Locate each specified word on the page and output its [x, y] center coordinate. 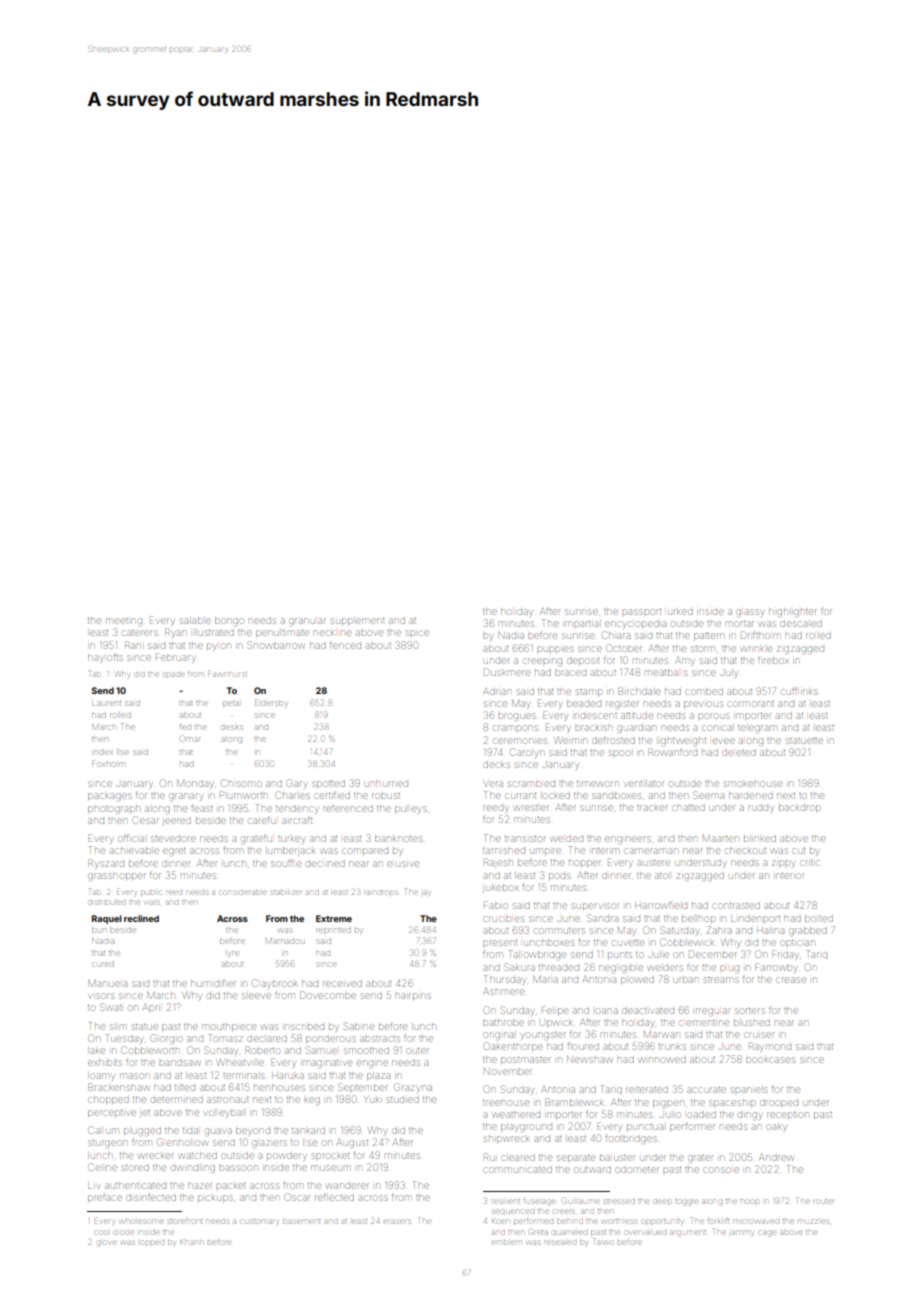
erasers [397, 1221]
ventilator [644, 783]
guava [218, 1132]
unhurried [386, 784]
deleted [739, 753]
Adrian [497, 691]
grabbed [808, 930]
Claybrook [275, 984]
